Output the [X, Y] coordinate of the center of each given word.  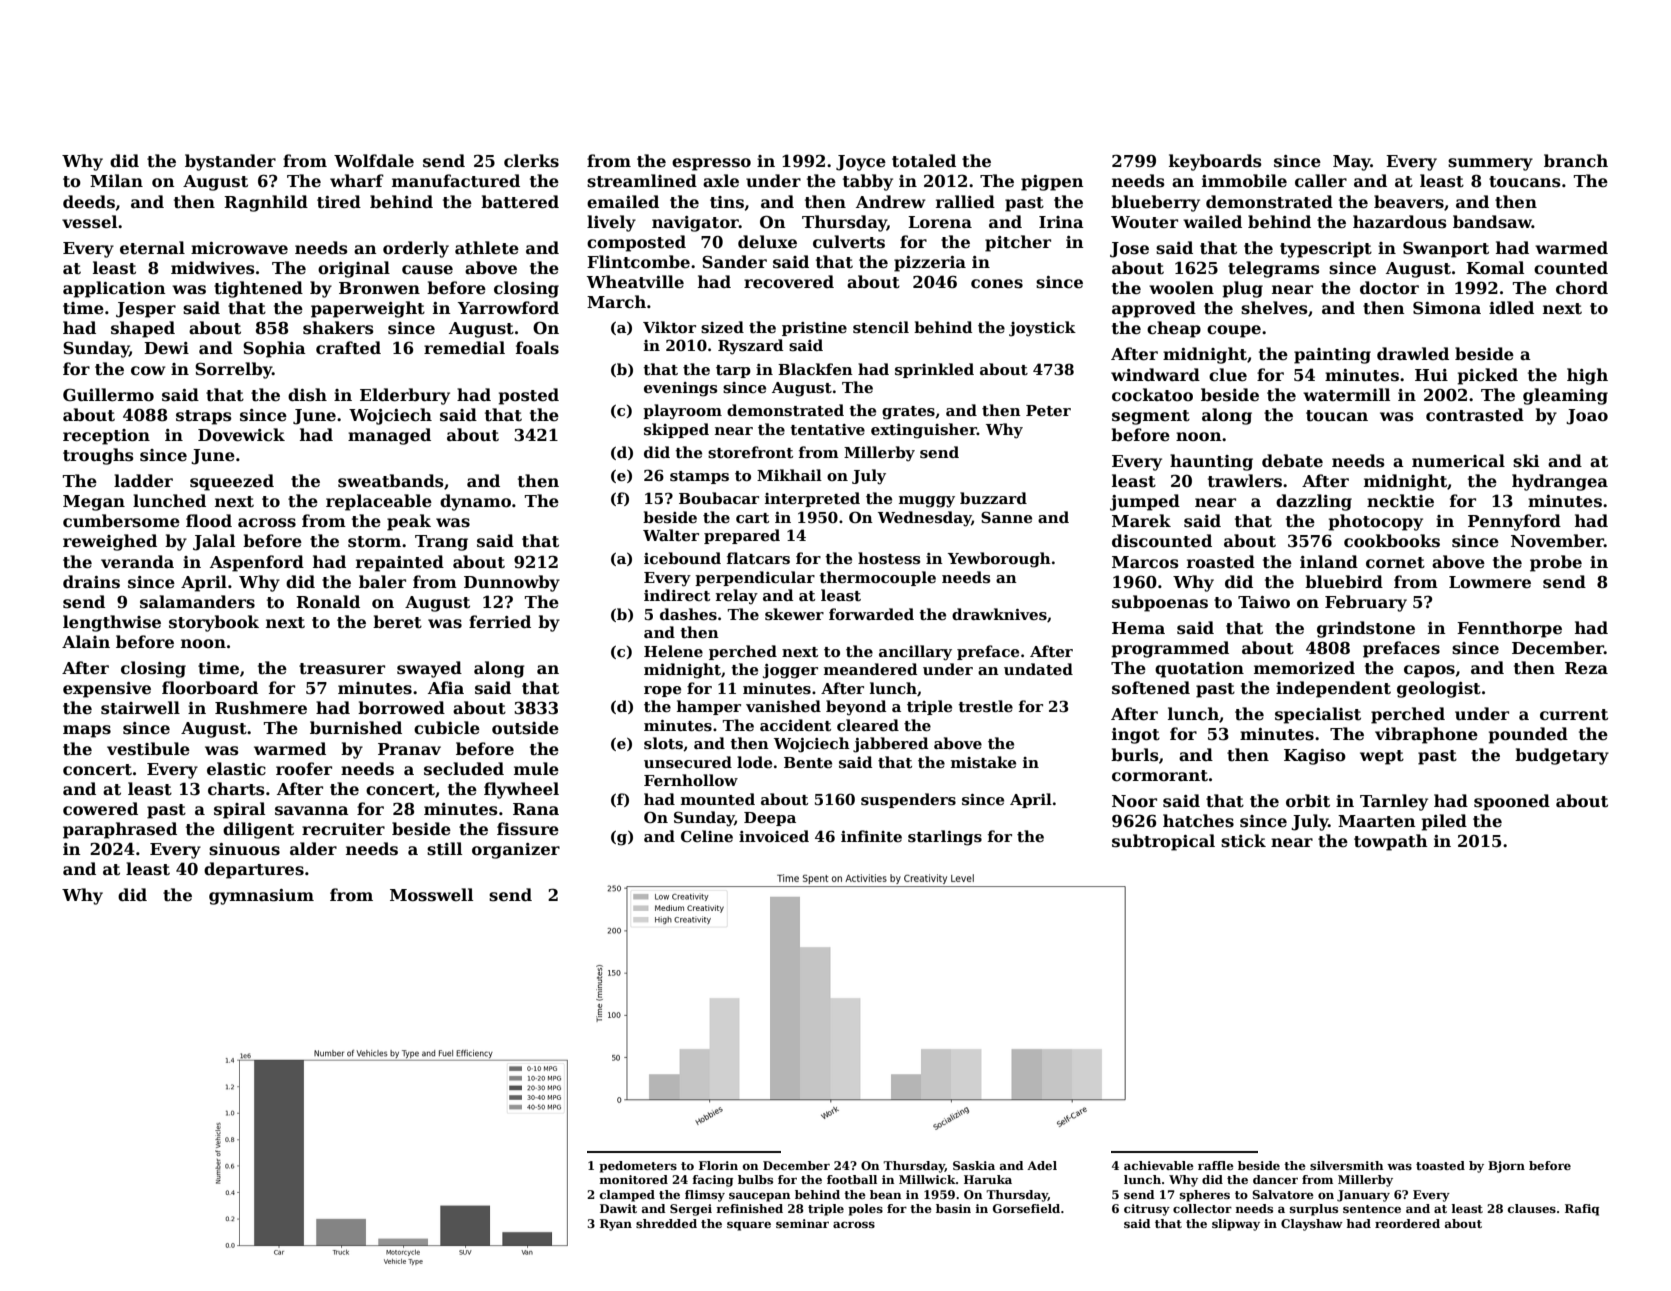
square [749, 1226]
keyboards [1215, 162]
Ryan [616, 1225]
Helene [673, 651]
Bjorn [1506, 1167]
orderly [416, 249]
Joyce [861, 163]
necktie [1400, 501]
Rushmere [261, 708]
